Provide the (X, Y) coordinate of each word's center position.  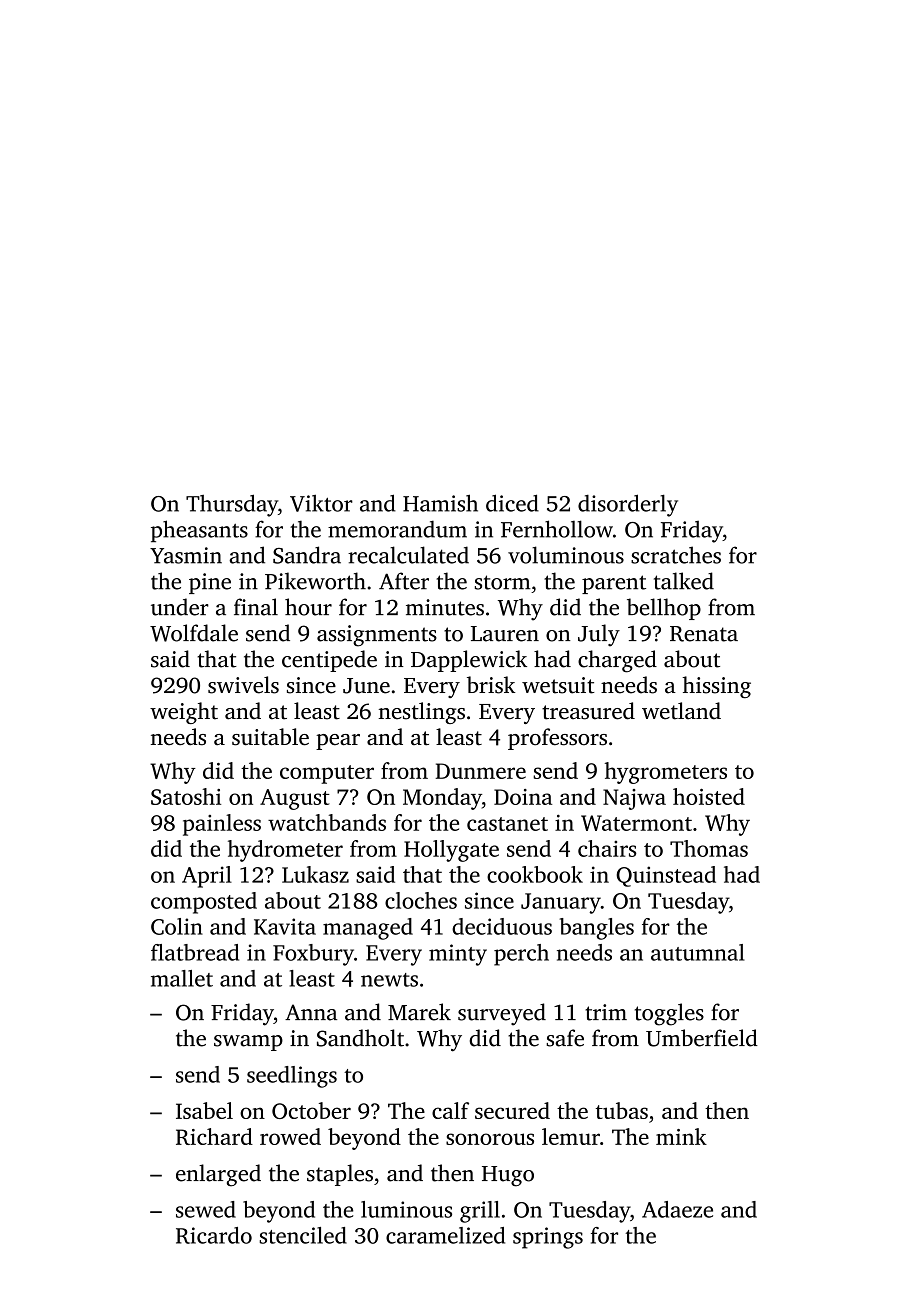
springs (548, 1238)
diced (512, 503)
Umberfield (702, 1038)
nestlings (421, 713)
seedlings (292, 1077)
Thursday (232, 505)
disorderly (628, 505)
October (311, 1110)
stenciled (303, 1235)
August (295, 799)
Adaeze (677, 1209)
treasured (588, 711)
